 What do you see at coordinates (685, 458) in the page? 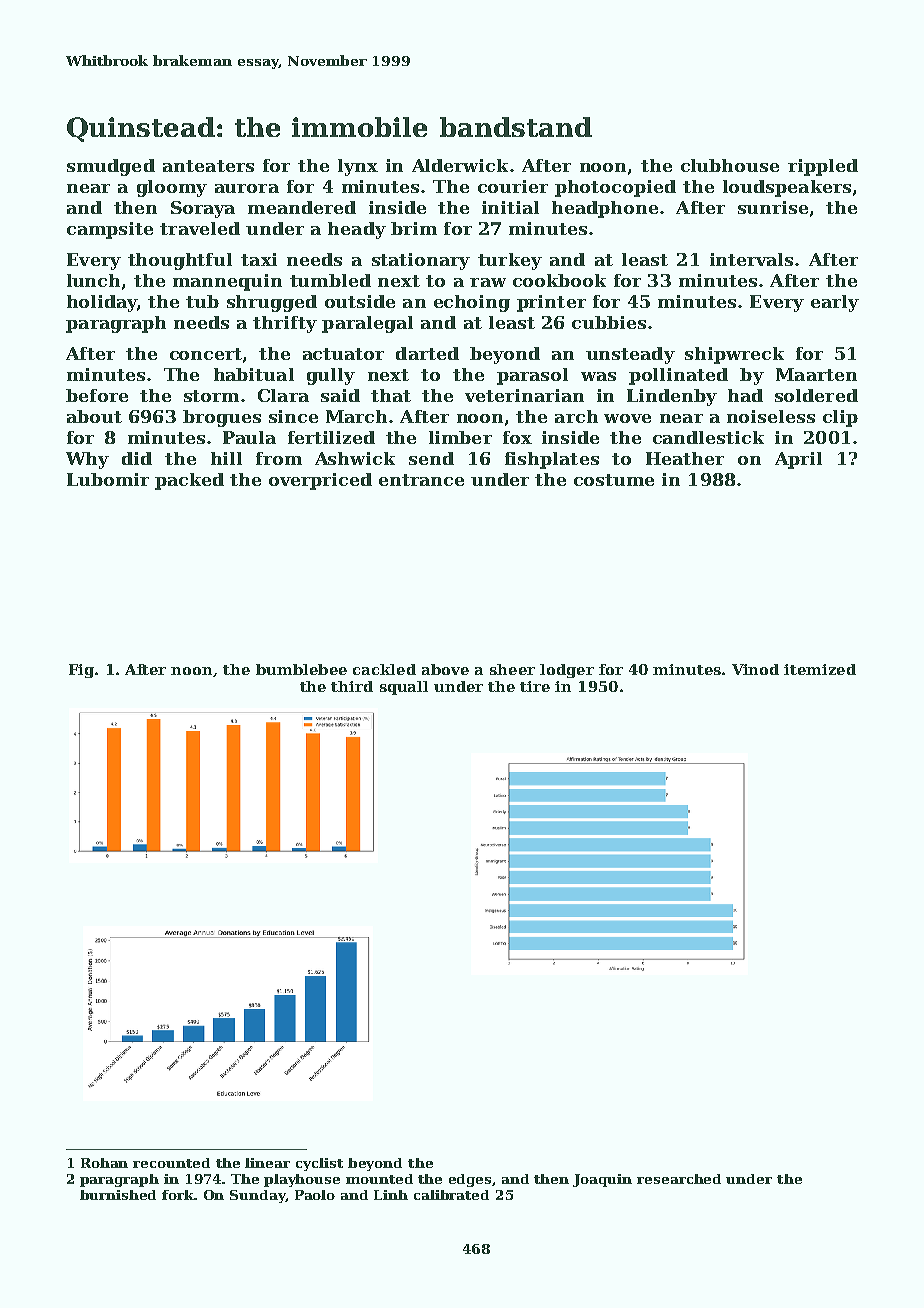
I see `Heather` at bounding box center [685, 458].
